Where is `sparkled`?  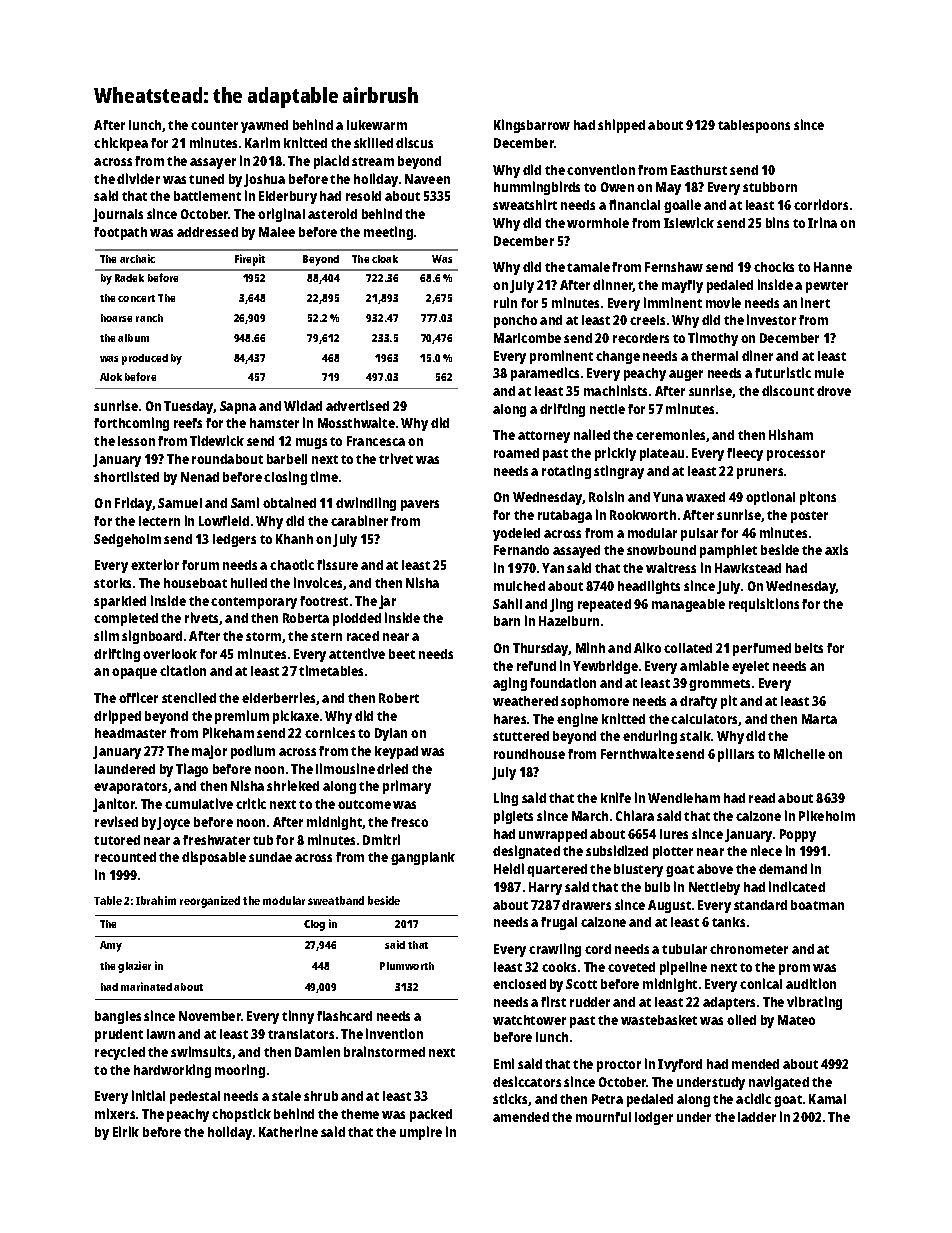 sparkled is located at coordinates (120, 602).
